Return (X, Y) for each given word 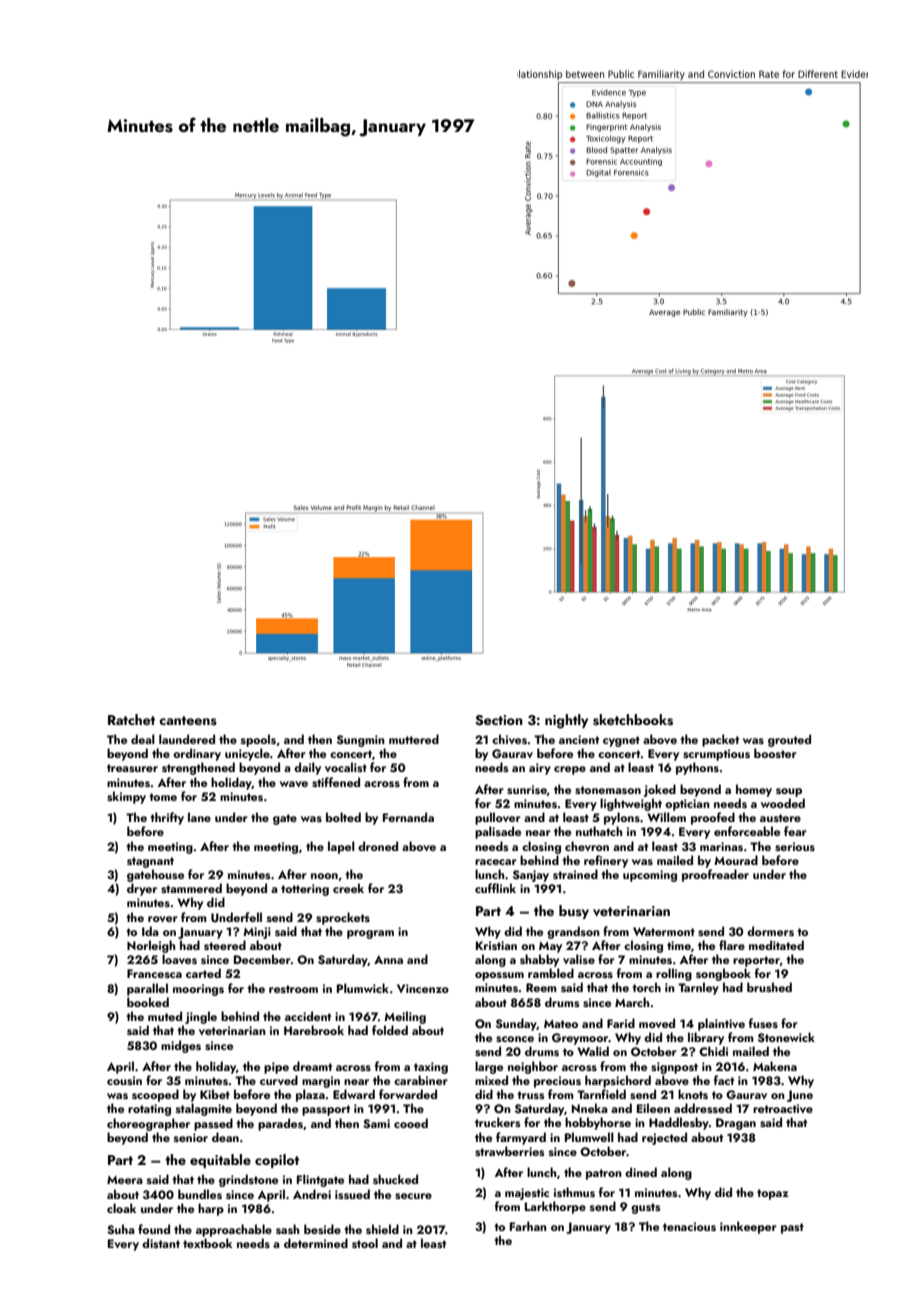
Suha (121, 1229)
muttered (414, 739)
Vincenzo (423, 988)
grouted (789, 740)
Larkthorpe (555, 1207)
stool (365, 1243)
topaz (772, 1194)
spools (258, 740)
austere (780, 818)
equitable (220, 1161)
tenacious (689, 1226)
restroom (293, 989)
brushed (769, 987)
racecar (496, 862)
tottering (305, 890)
